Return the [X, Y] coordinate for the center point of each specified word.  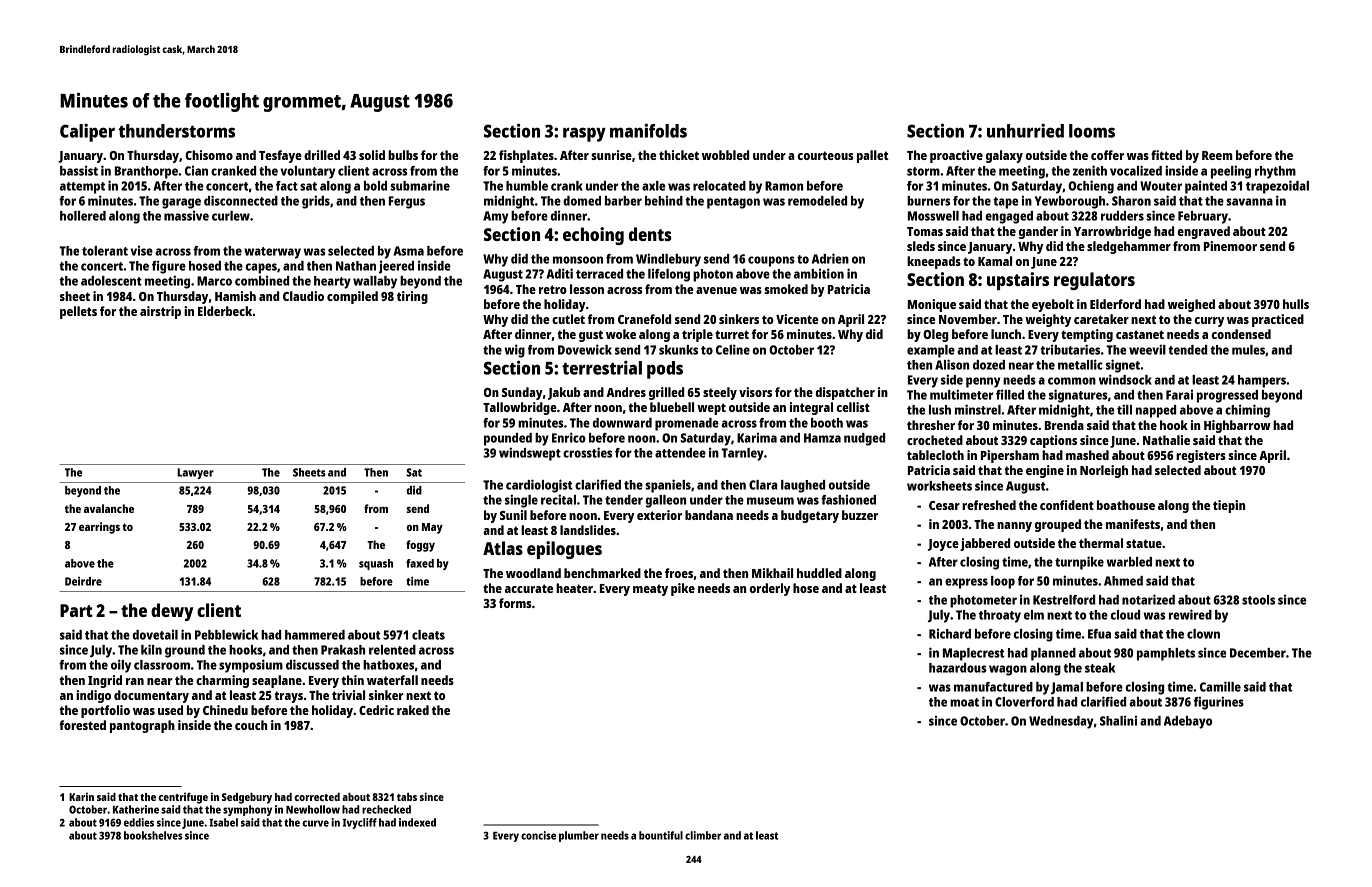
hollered [83, 216]
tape [1005, 203]
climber [703, 835]
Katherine [136, 809]
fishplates [526, 156]
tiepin [1229, 506]
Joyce [943, 545]
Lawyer [195, 473]
